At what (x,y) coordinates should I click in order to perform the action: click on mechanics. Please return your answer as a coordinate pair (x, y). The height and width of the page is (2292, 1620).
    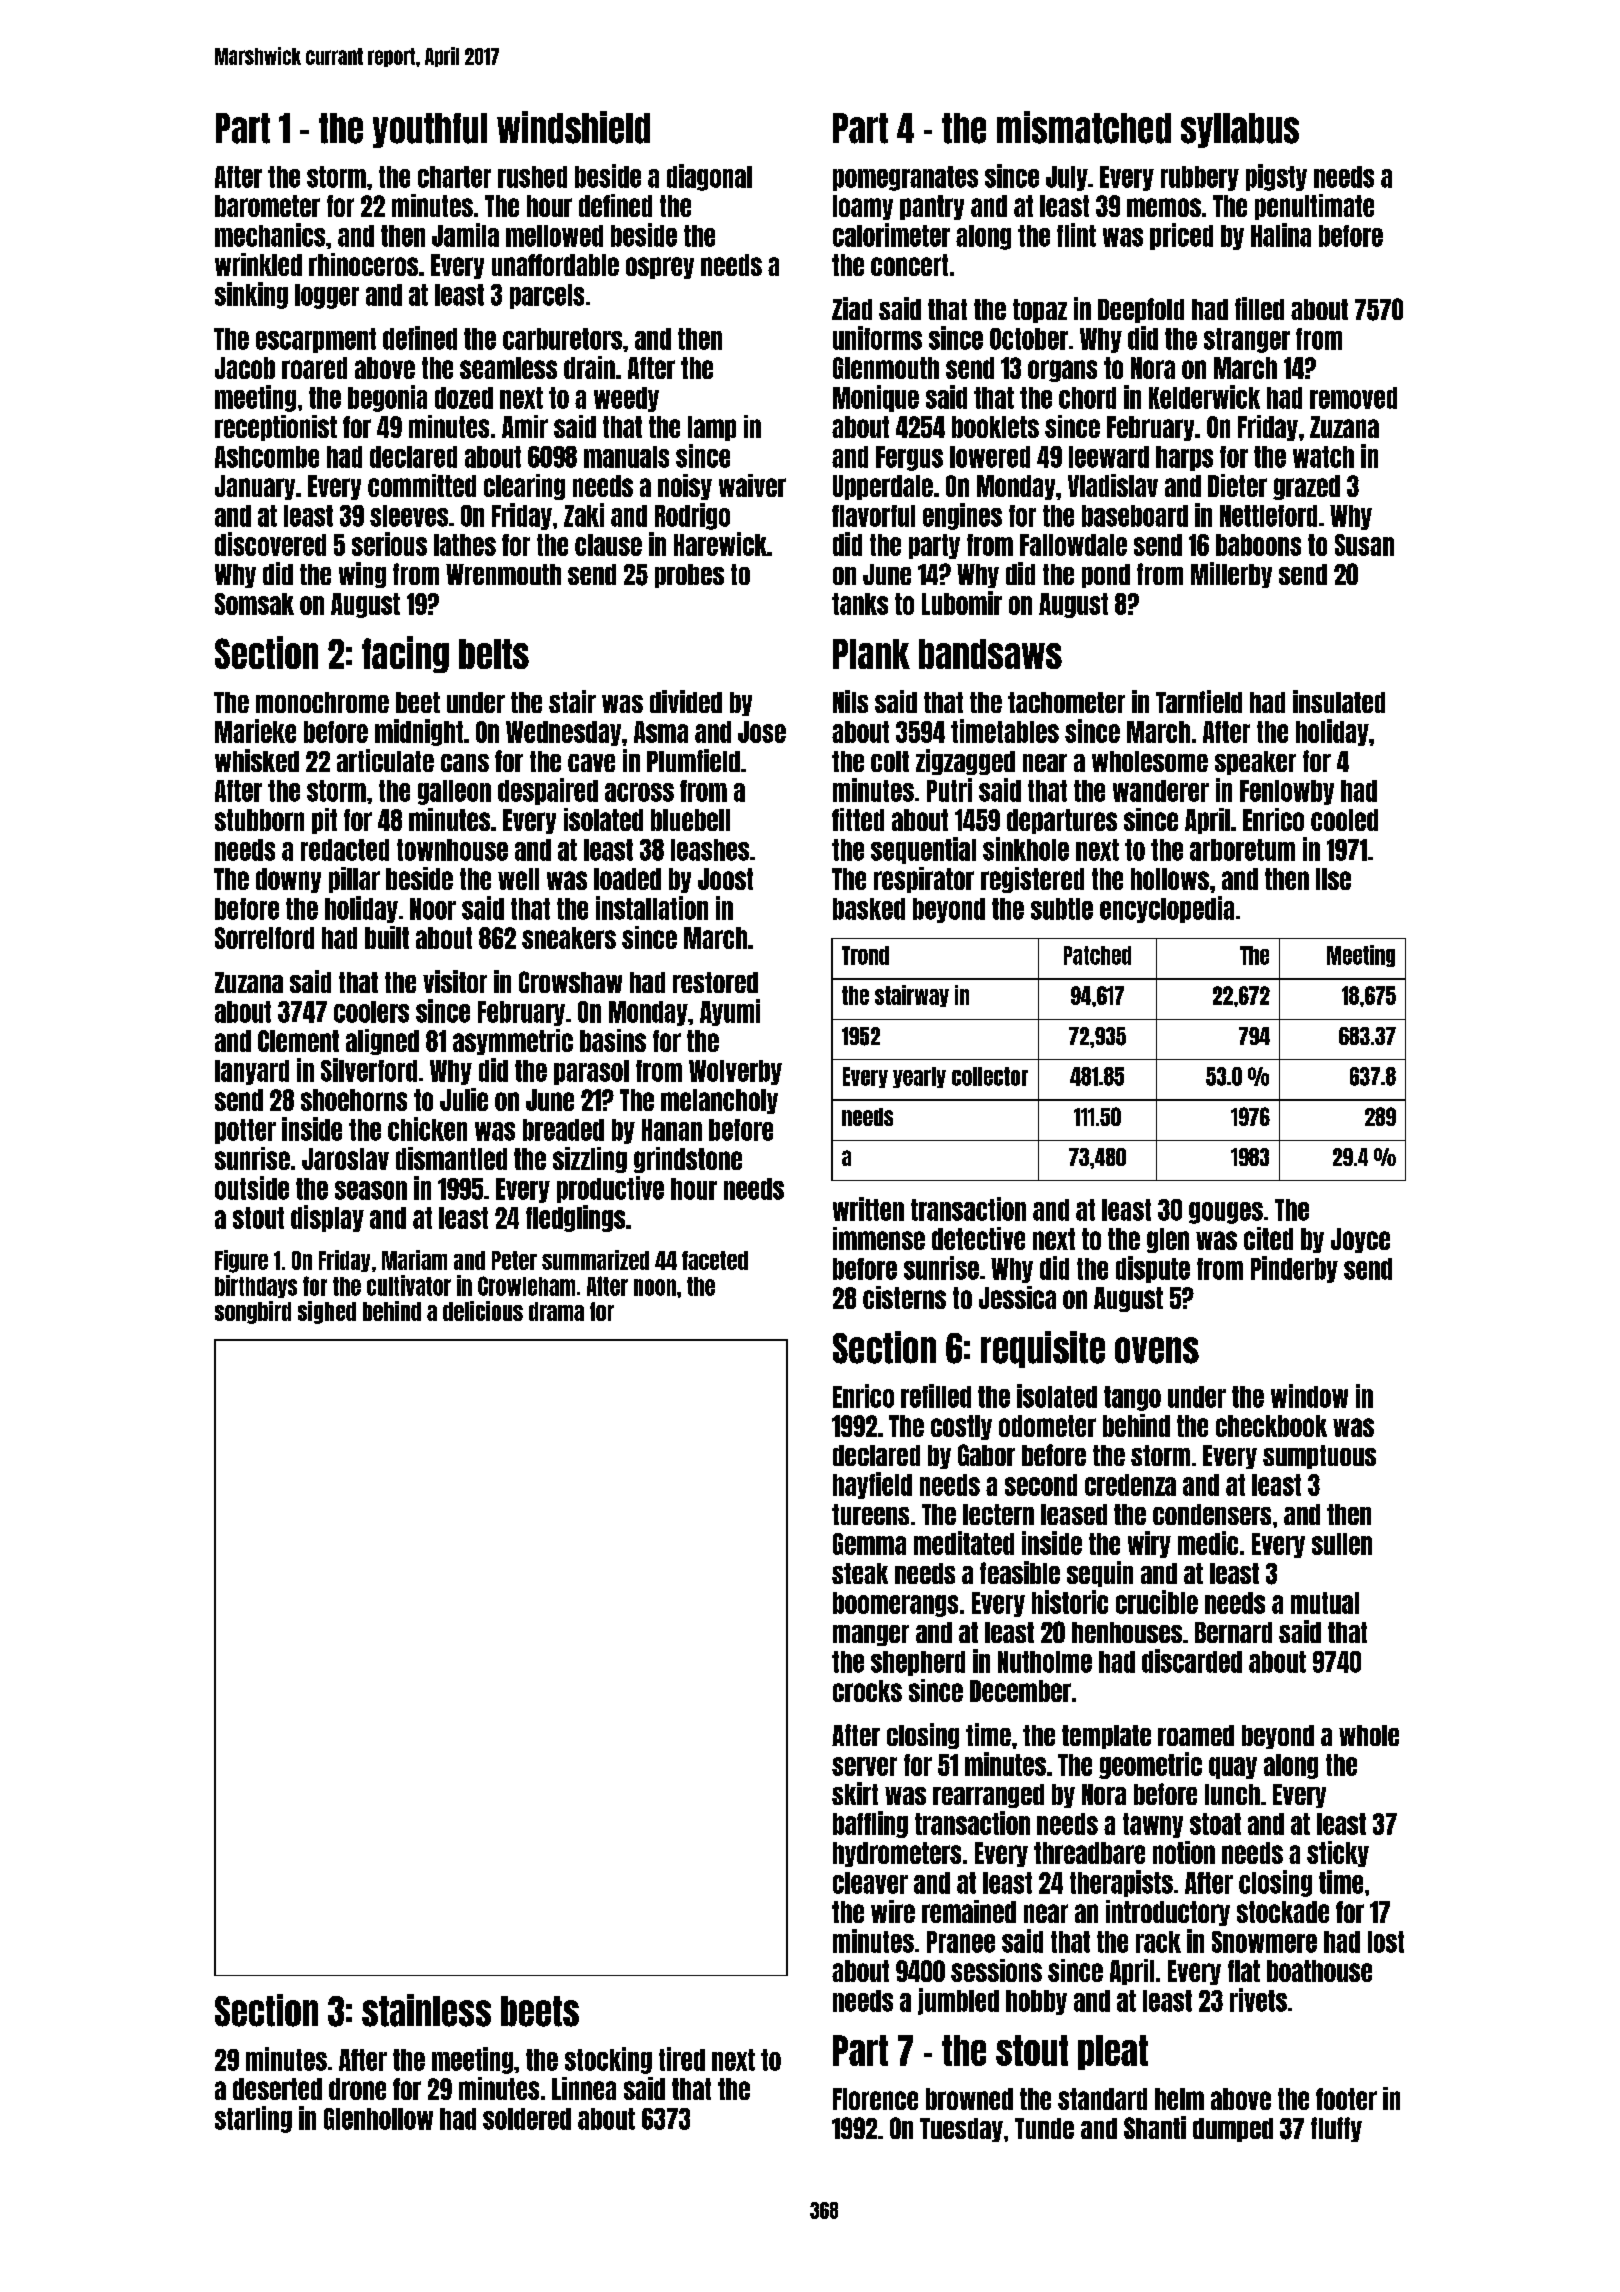
    Looking at the image, I should click on (270, 235).
